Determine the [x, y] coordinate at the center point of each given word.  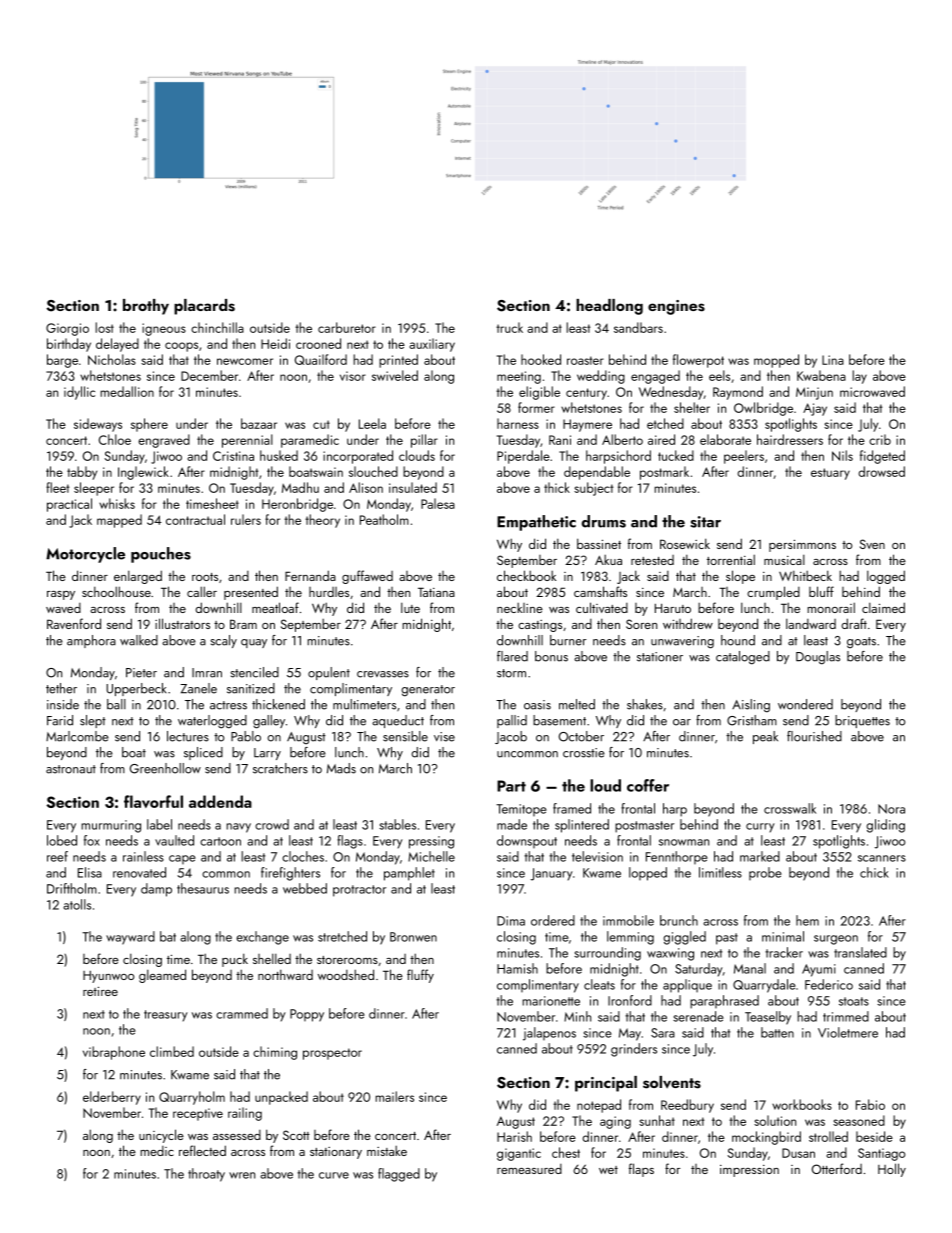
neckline [520, 608]
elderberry [112, 1098]
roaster [585, 360]
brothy [146, 307]
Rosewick [685, 543]
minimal [783, 936]
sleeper [94, 489]
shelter [692, 407]
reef [57, 856]
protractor [359, 891]
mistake [387, 1151]
